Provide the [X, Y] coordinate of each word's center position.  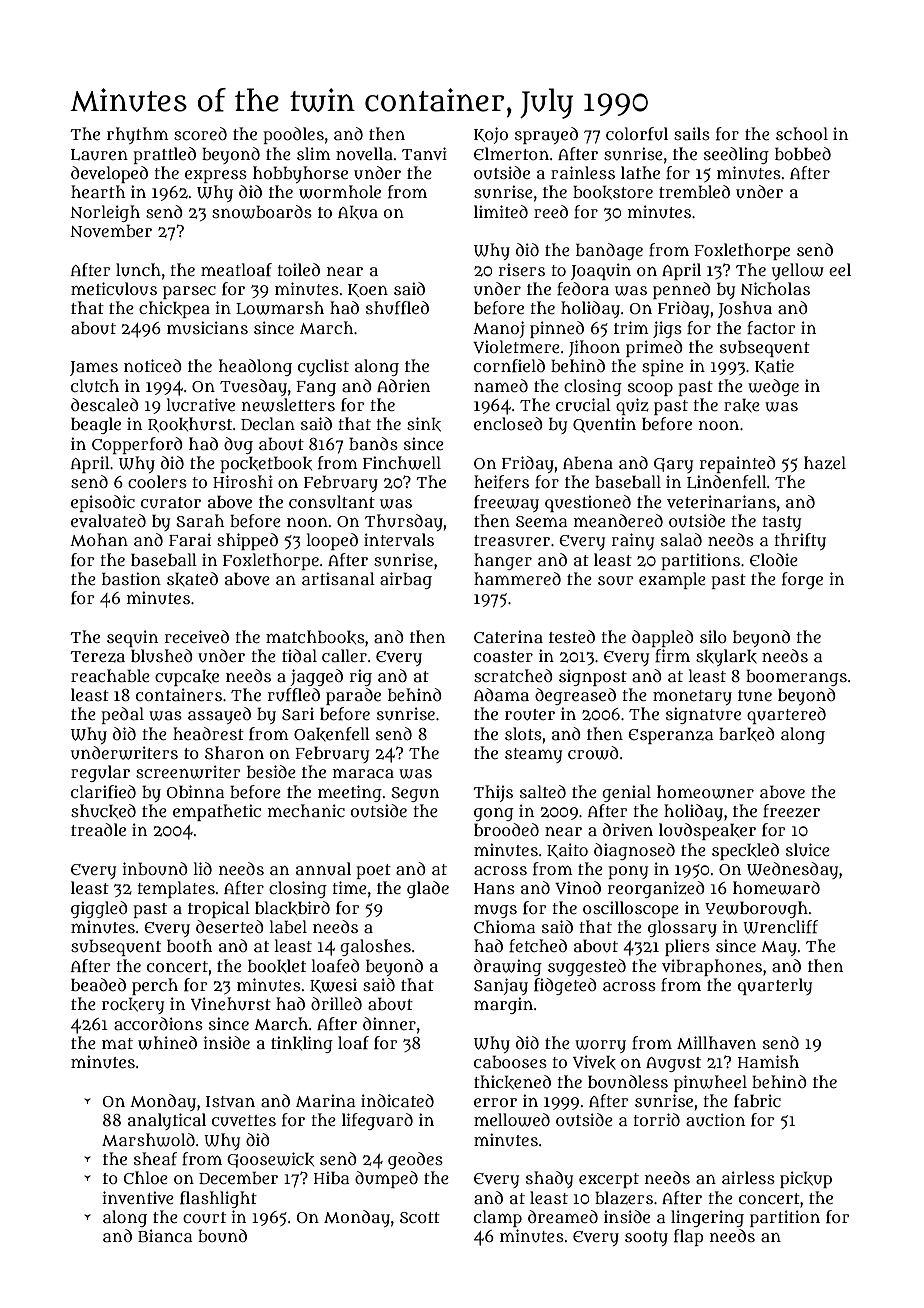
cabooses [510, 1061]
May [779, 948]
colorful [637, 134]
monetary [692, 697]
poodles [293, 135]
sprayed [546, 135]
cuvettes [244, 1121]
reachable [110, 675]
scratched [513, 675]
